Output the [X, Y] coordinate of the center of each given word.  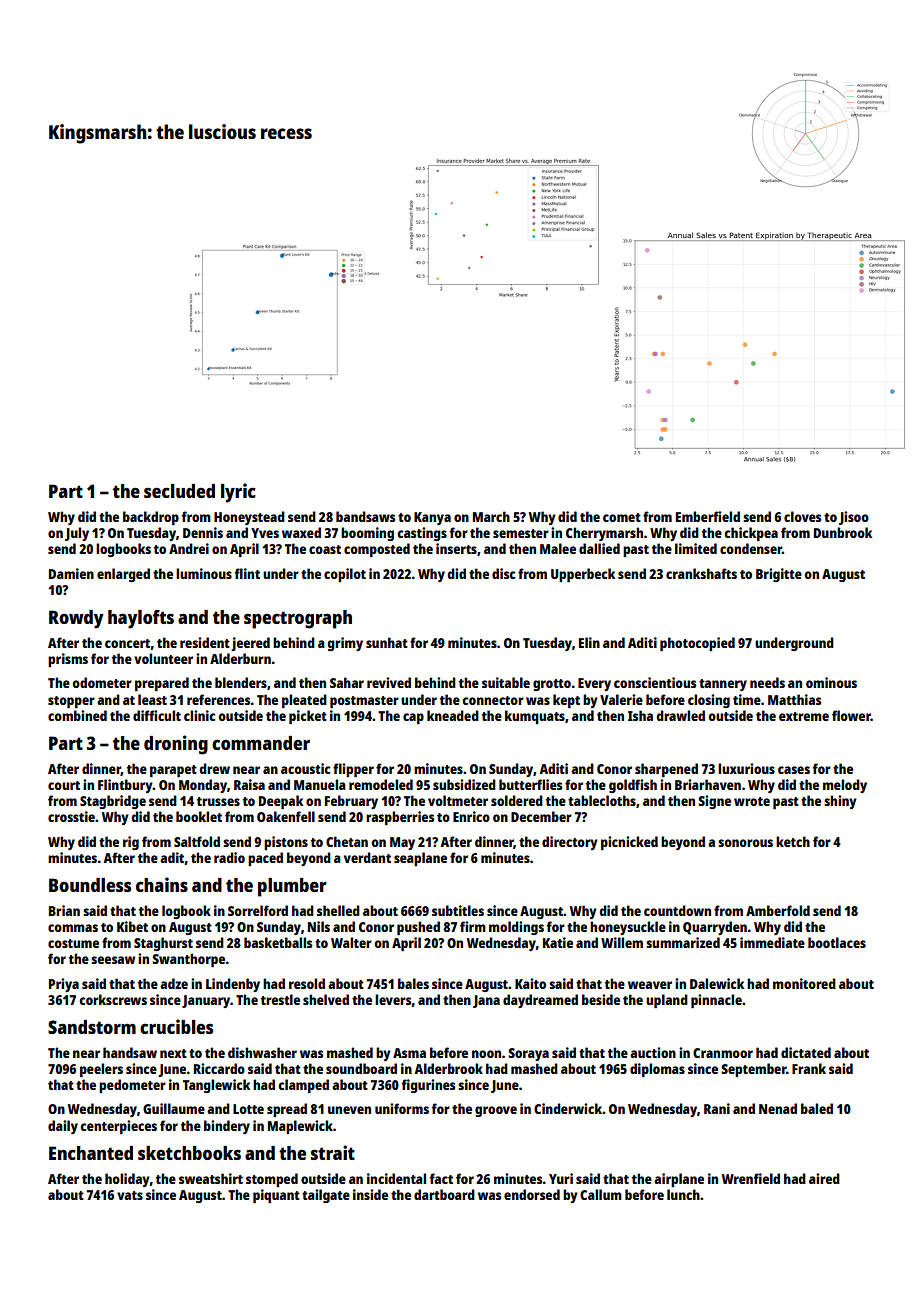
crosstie [71, 816]
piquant [276, 1196]
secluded [179, 491]
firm [473, 926]
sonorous [745, 843]
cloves [802, 516]
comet [622, 517]
